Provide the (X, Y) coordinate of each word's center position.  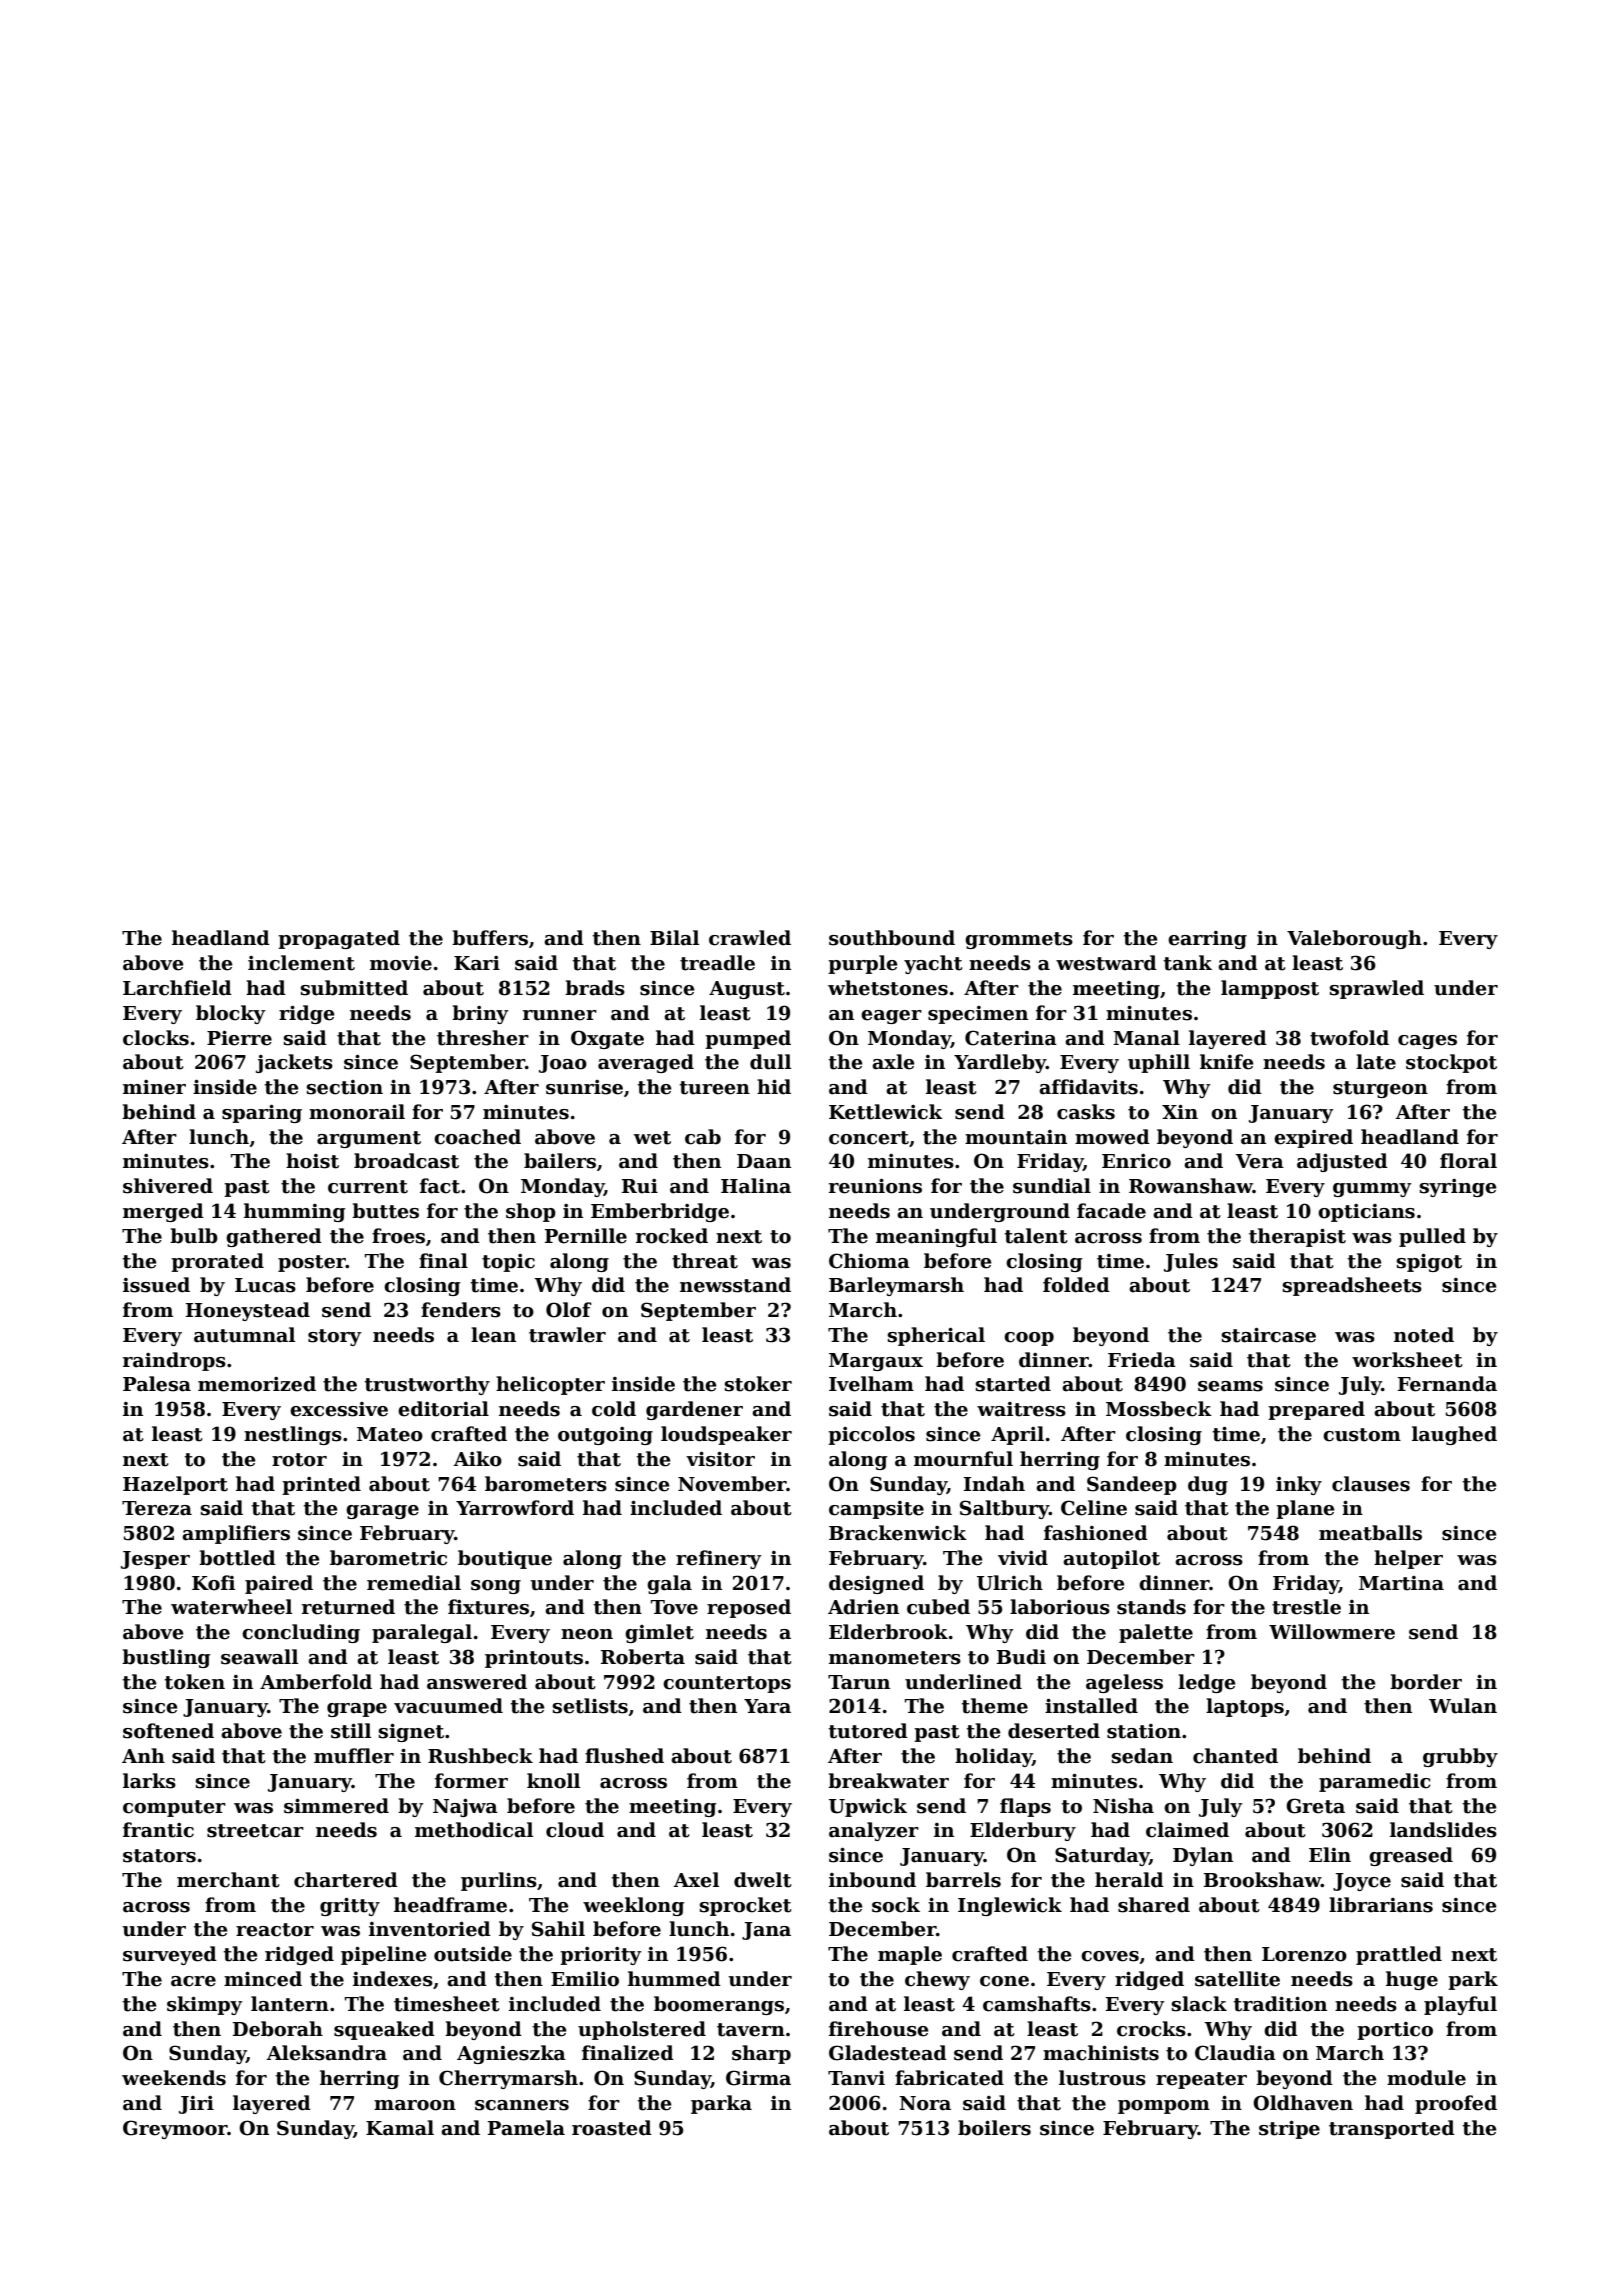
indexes (393, 1979)
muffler (354, 1756)
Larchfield (177, 988)
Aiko (477, 1459)
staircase (1269, 1335)
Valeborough (1354, 939)
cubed (938, 1607)
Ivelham (871, 1384)
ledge (1207, 1683)
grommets (1019, 940)
